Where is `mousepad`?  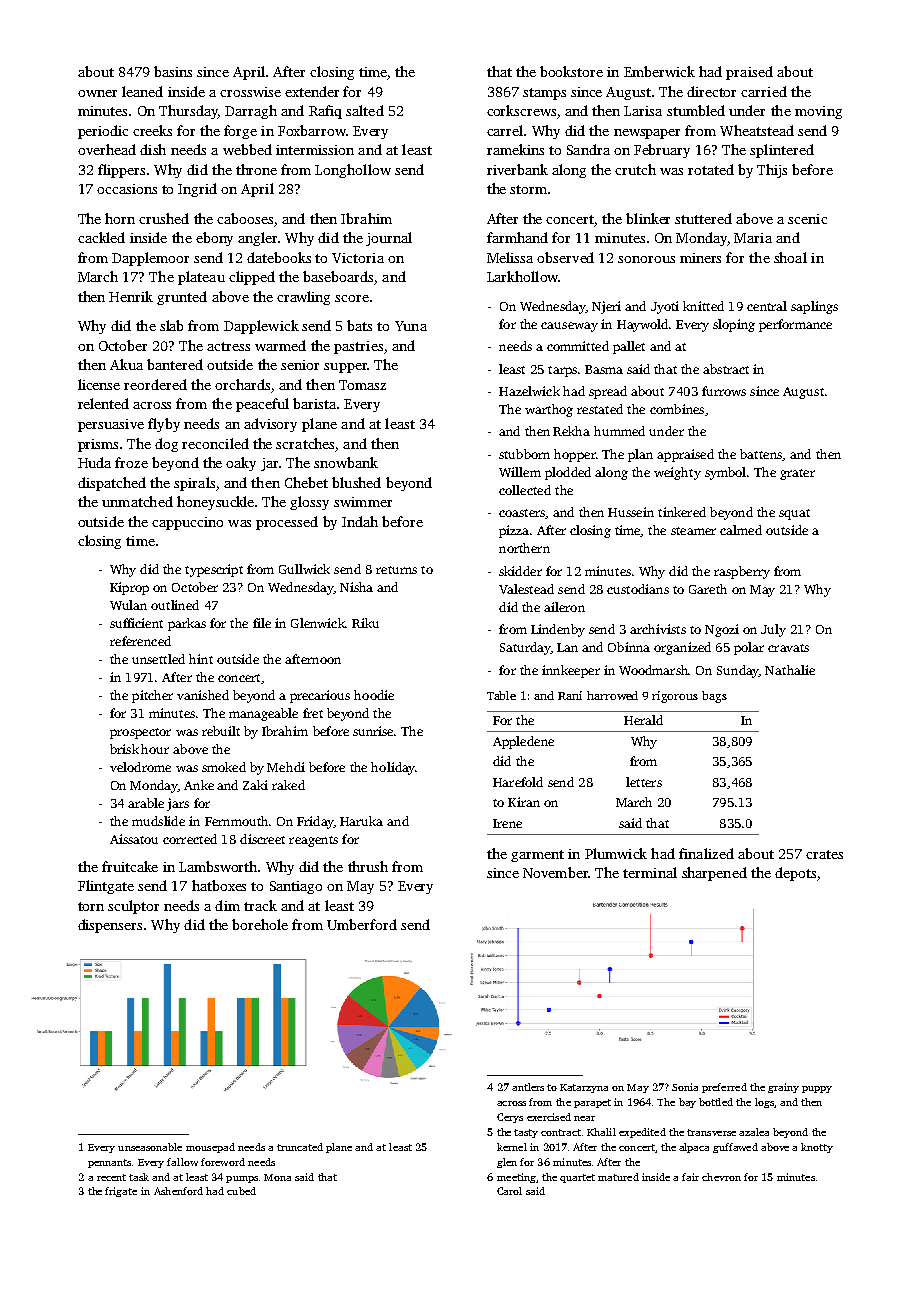
mousepad is located at coordinates (210, 1148).
